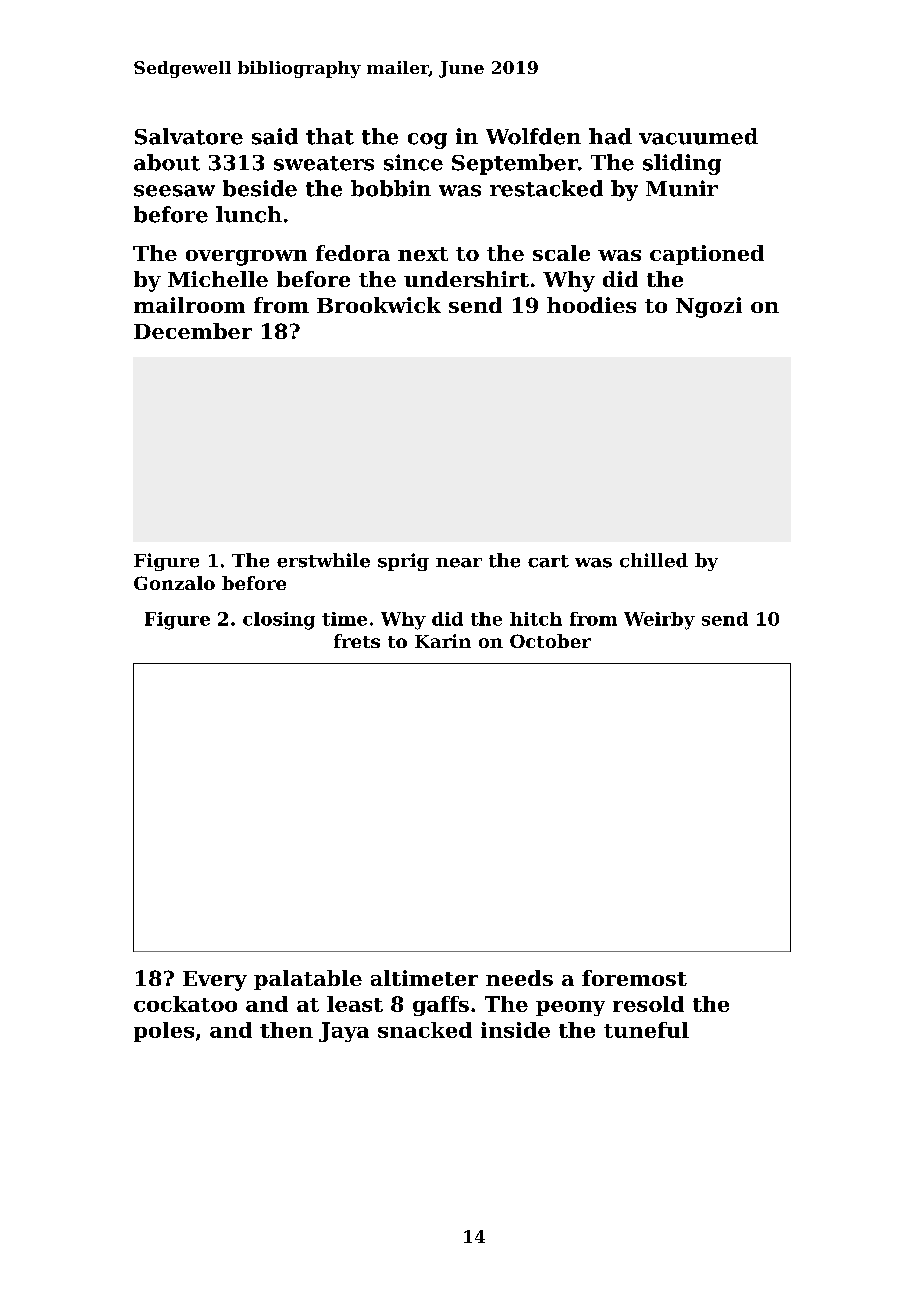 This page has width=924, height=1311. Describe the element at coordinates (275, 136) in the page. I see `said` at that location.
